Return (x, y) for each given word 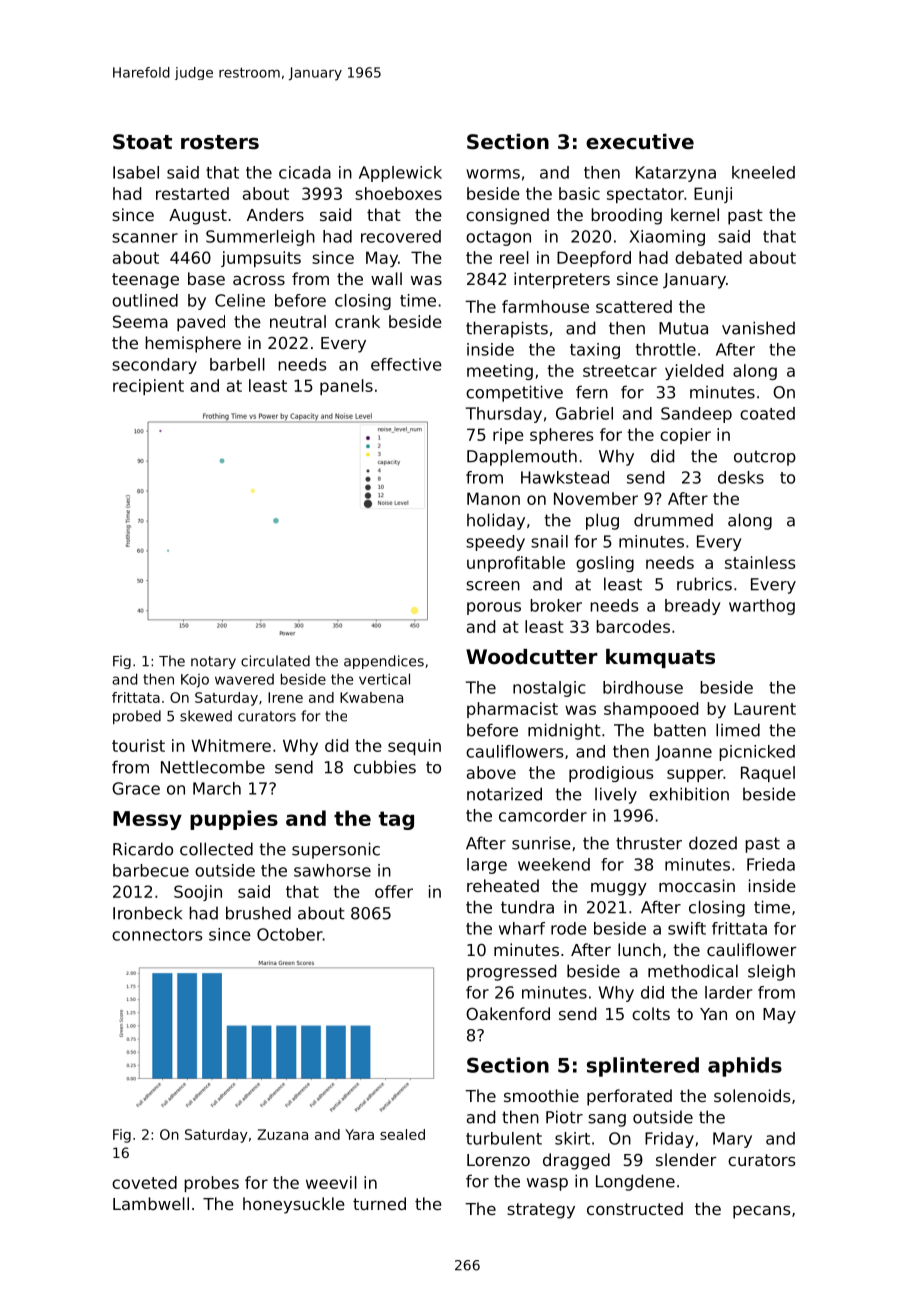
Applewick (400, 174)
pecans (762, 1212)
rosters (220, 142)
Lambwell (151, 1203)
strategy (541, 1211)
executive (640, 142)
